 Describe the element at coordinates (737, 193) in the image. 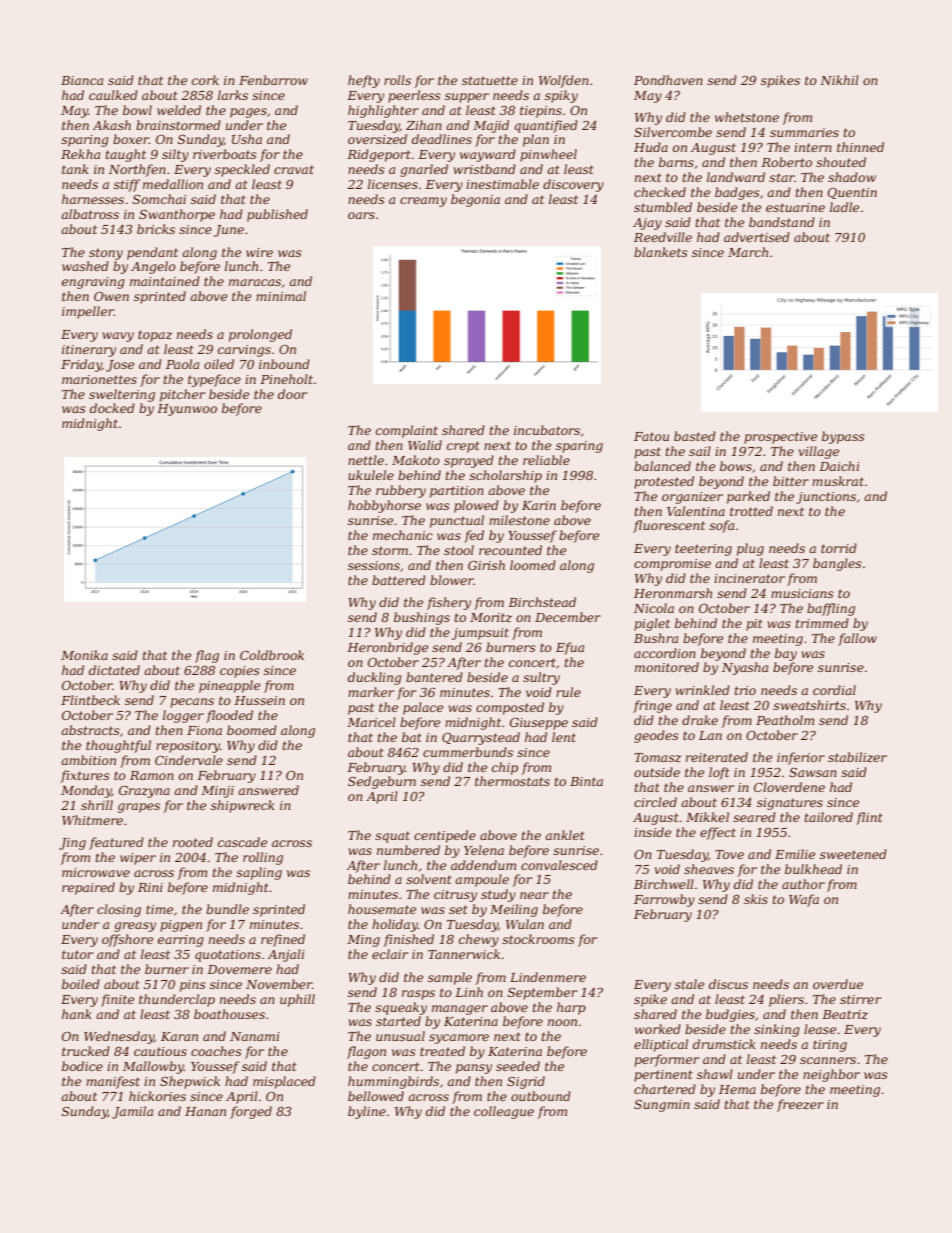

I see `badges` at that location.
